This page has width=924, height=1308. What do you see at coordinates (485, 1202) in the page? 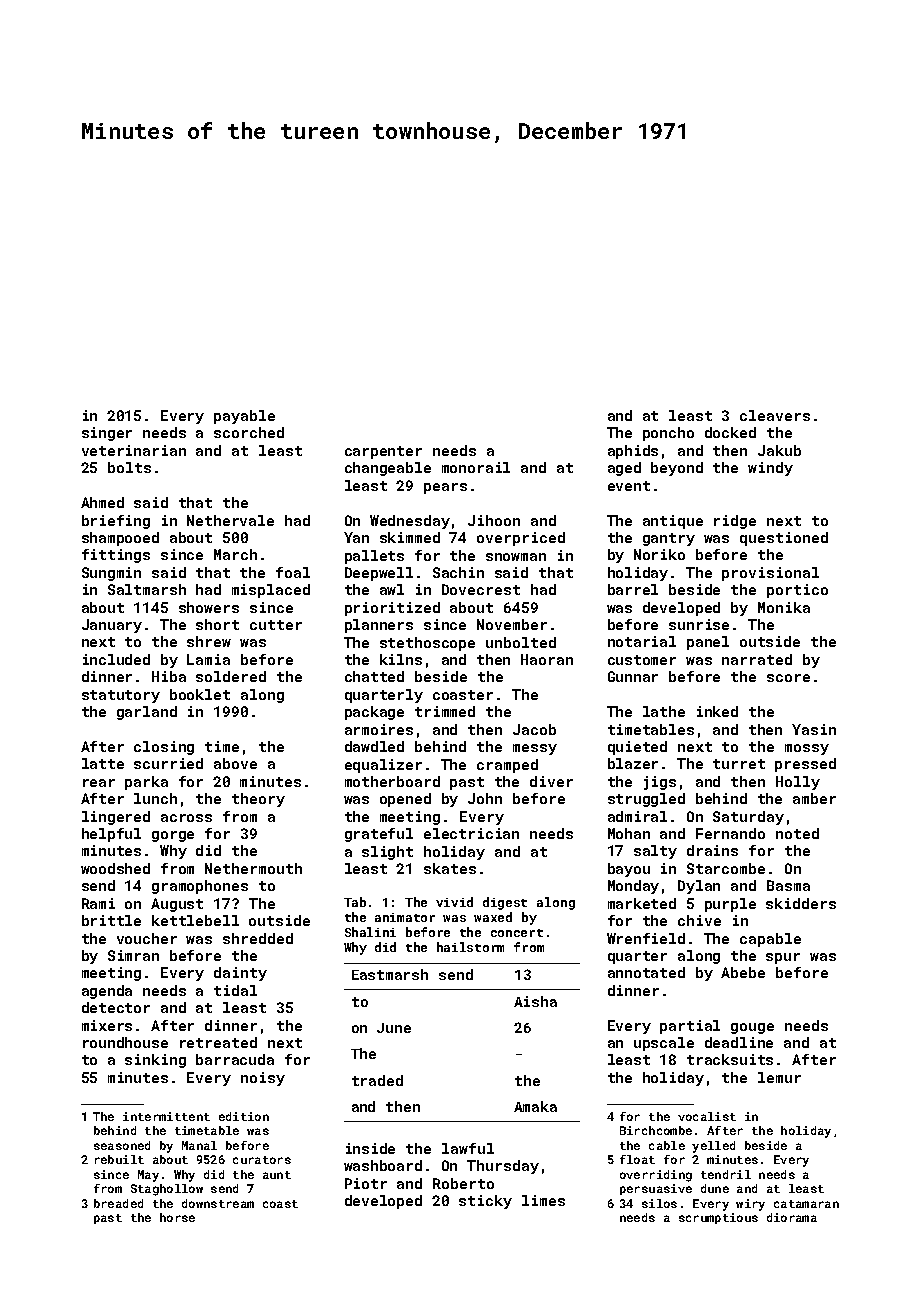
I see `sticky` at bounding box center [485, 1202].
